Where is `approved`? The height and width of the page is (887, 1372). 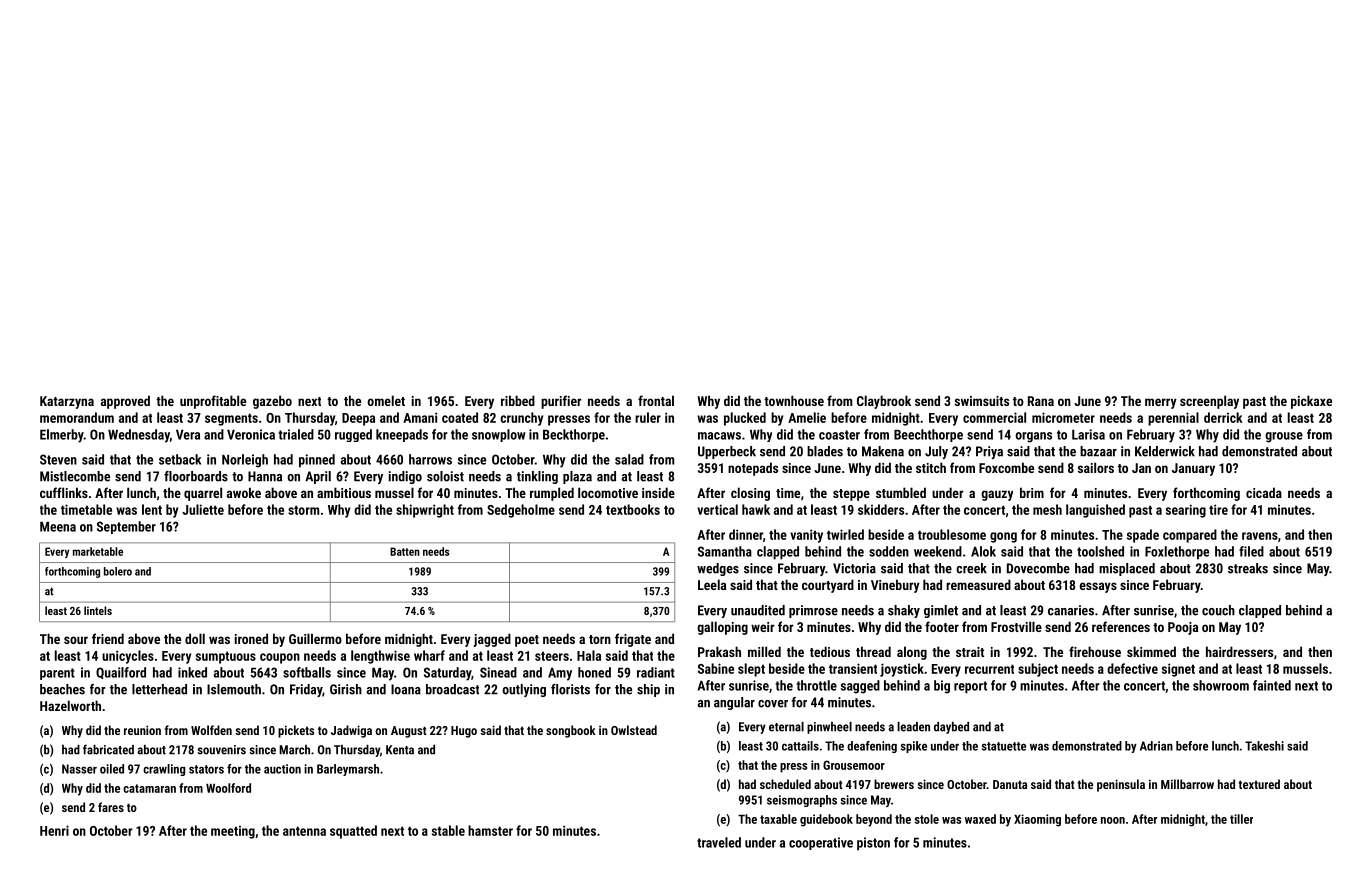 approved is located at coordinates (125, 402).
